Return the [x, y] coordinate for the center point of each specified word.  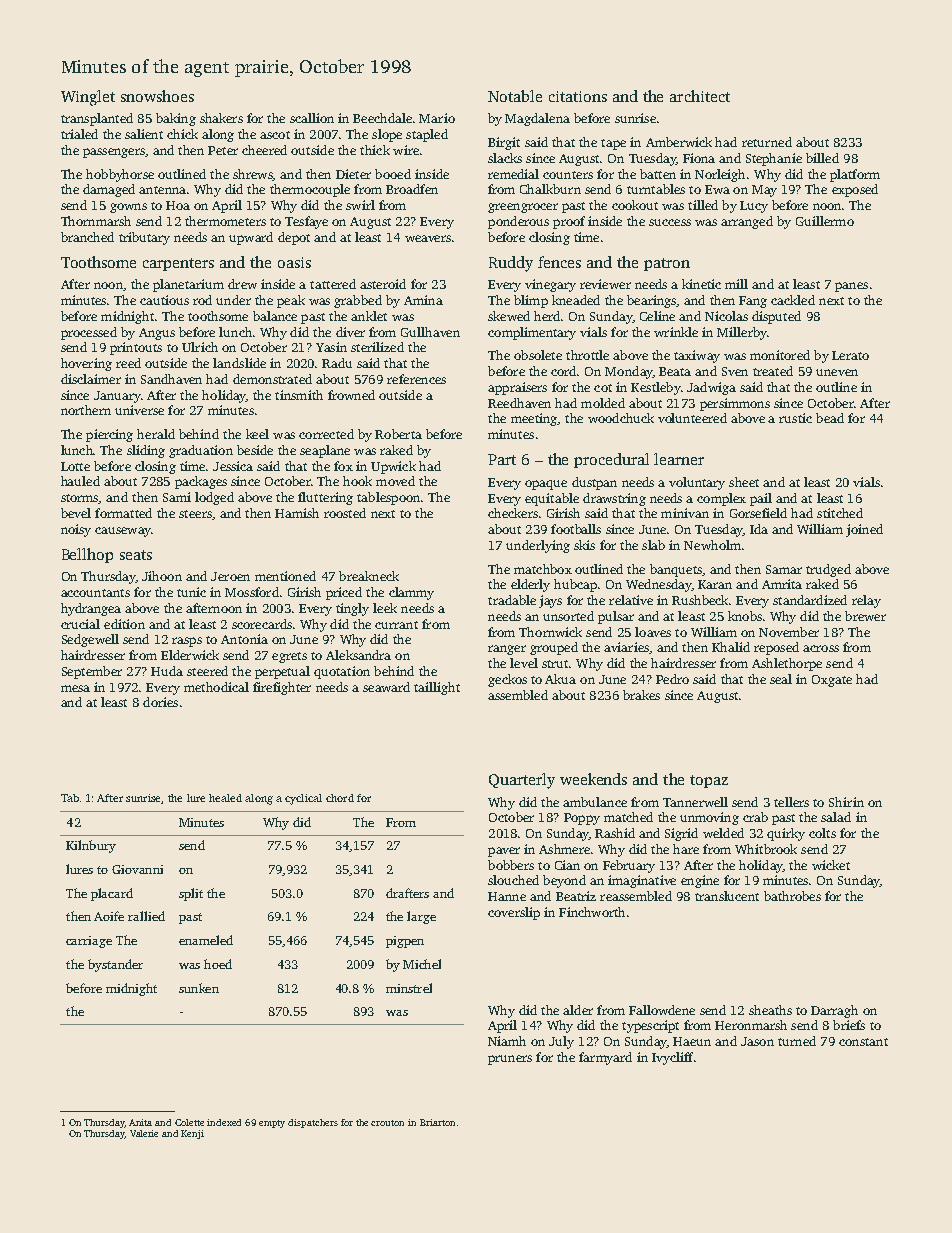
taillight [437, 688]
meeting [534, 419]
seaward [386, 687]
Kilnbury [91, 846]
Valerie [144, 1133]
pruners [510, 1060]
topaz [709, 781]
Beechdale [382, 118]
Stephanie [774, 159]
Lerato [850, 355]
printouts [136, 348]
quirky [786, 834]
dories [160, 702]
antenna [162, 190]
